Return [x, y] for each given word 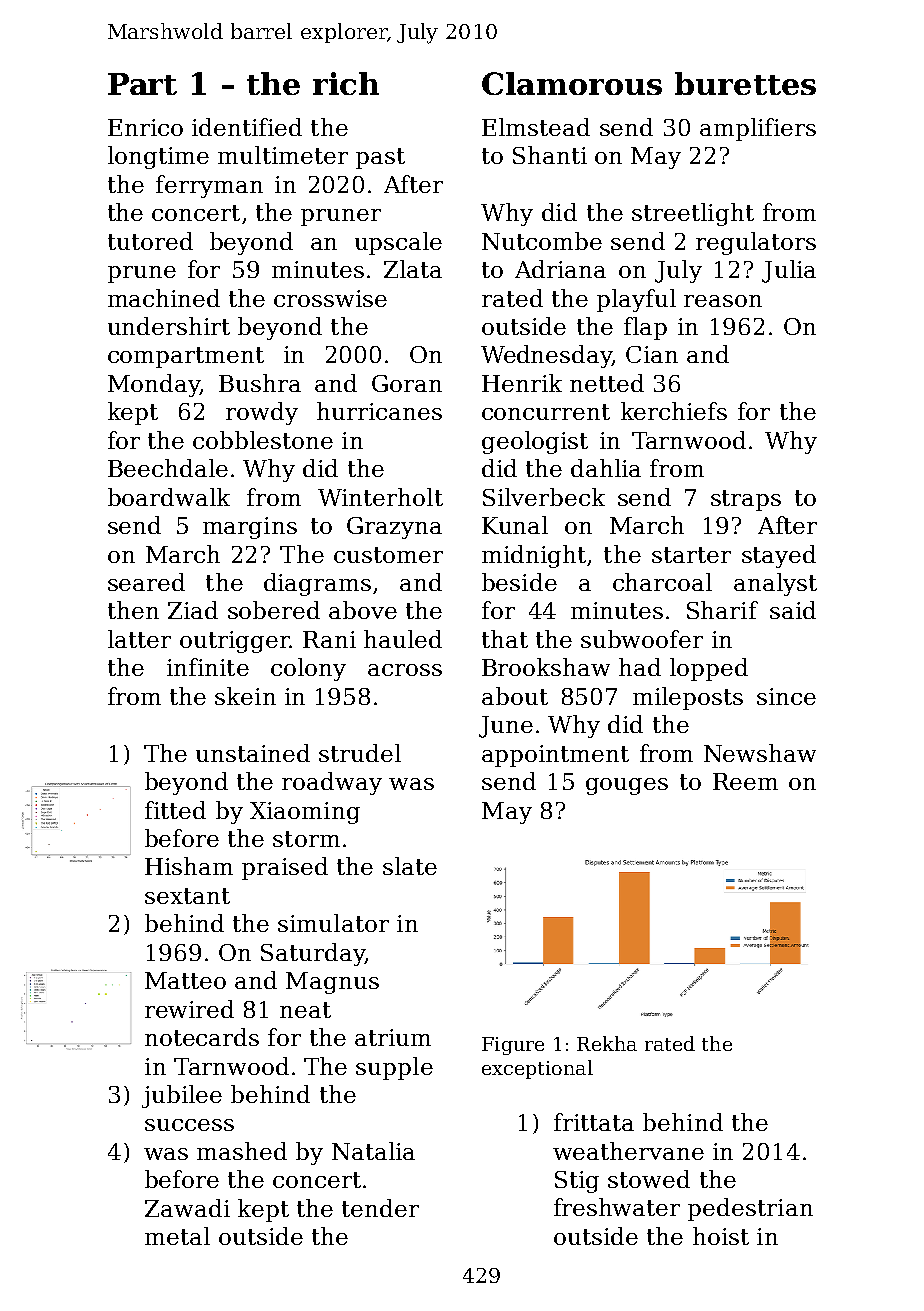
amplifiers [758, 129]
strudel [360, 753]
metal [177, 1236]
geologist [535, 442]
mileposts [688, 698]
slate [410, 866]
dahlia [606, 468]
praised [285, 868]
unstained [253, 753]
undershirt [169, 326]
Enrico [145, 127]
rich [346, 83]
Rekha [607, 1043]
